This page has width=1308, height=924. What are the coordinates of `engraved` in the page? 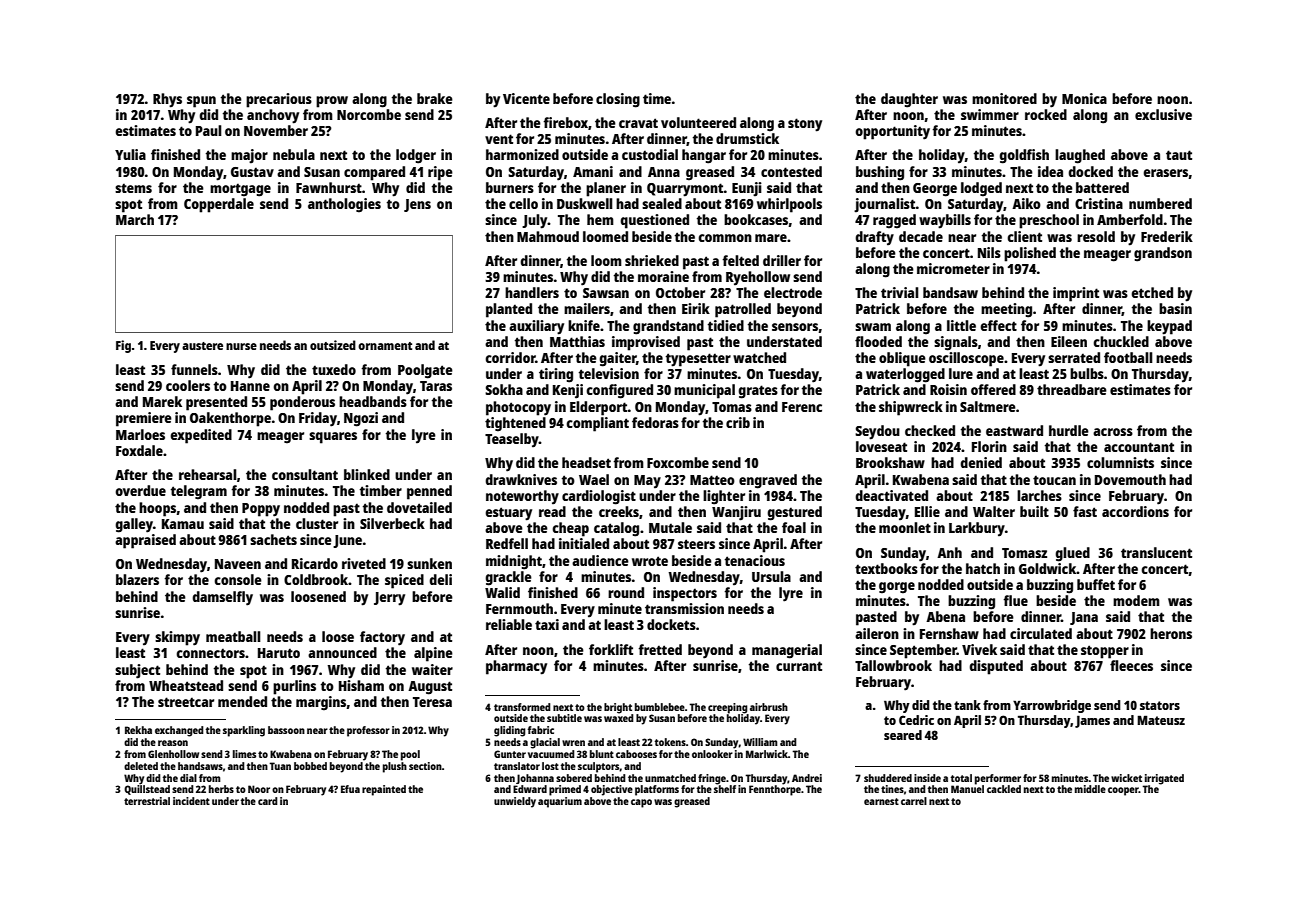 It's located at (768, 481).
